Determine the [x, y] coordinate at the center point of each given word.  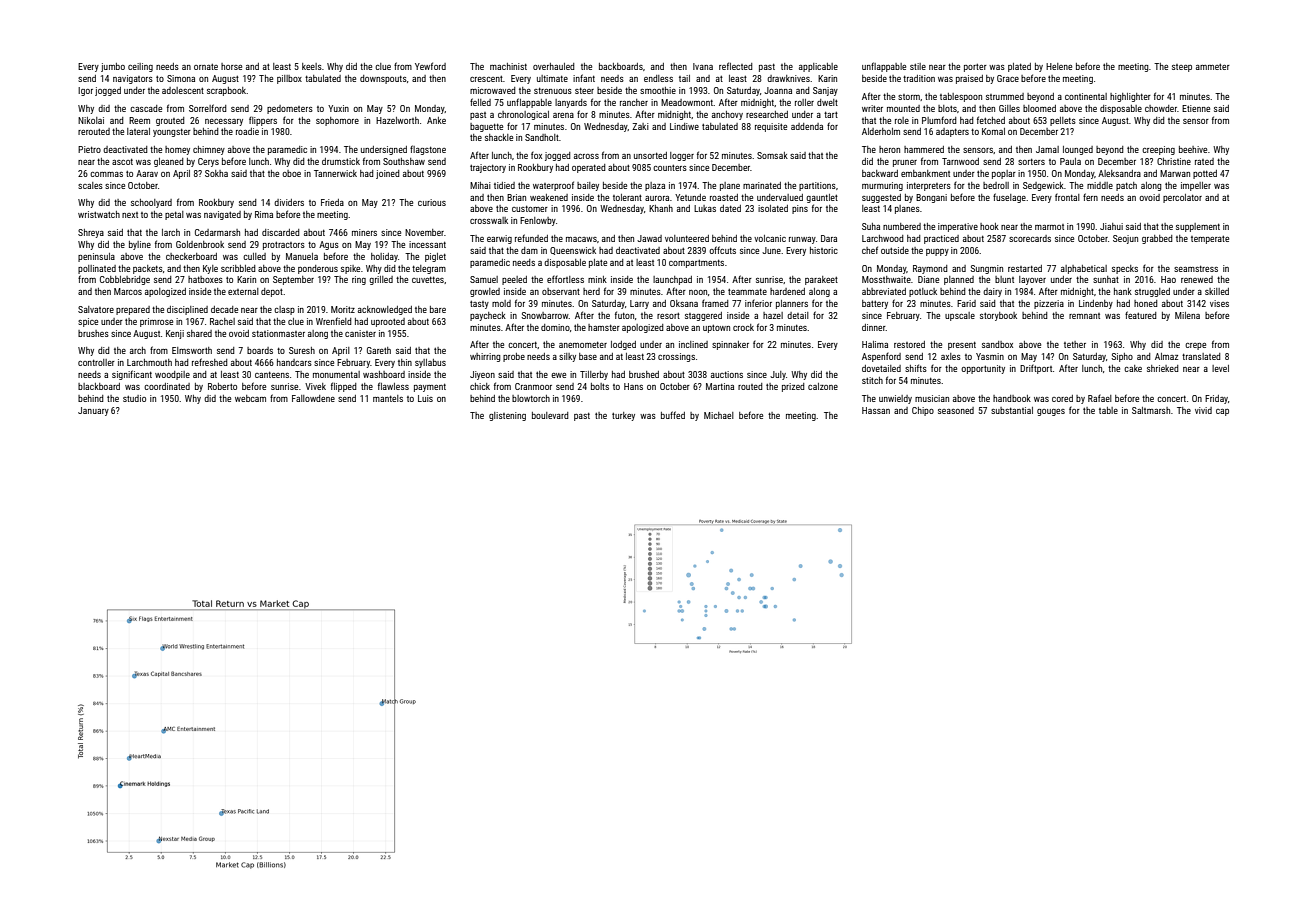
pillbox [289, 79]
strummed [1005, 96]
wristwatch [99, 214]
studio [134, 398]
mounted [903, 108]
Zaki [640, 126]
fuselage [1009, 198]
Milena [1187, 315]
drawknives [788, 78]
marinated [762, 185]
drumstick [341, 161]
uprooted [388, 322]
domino [555, 327]
